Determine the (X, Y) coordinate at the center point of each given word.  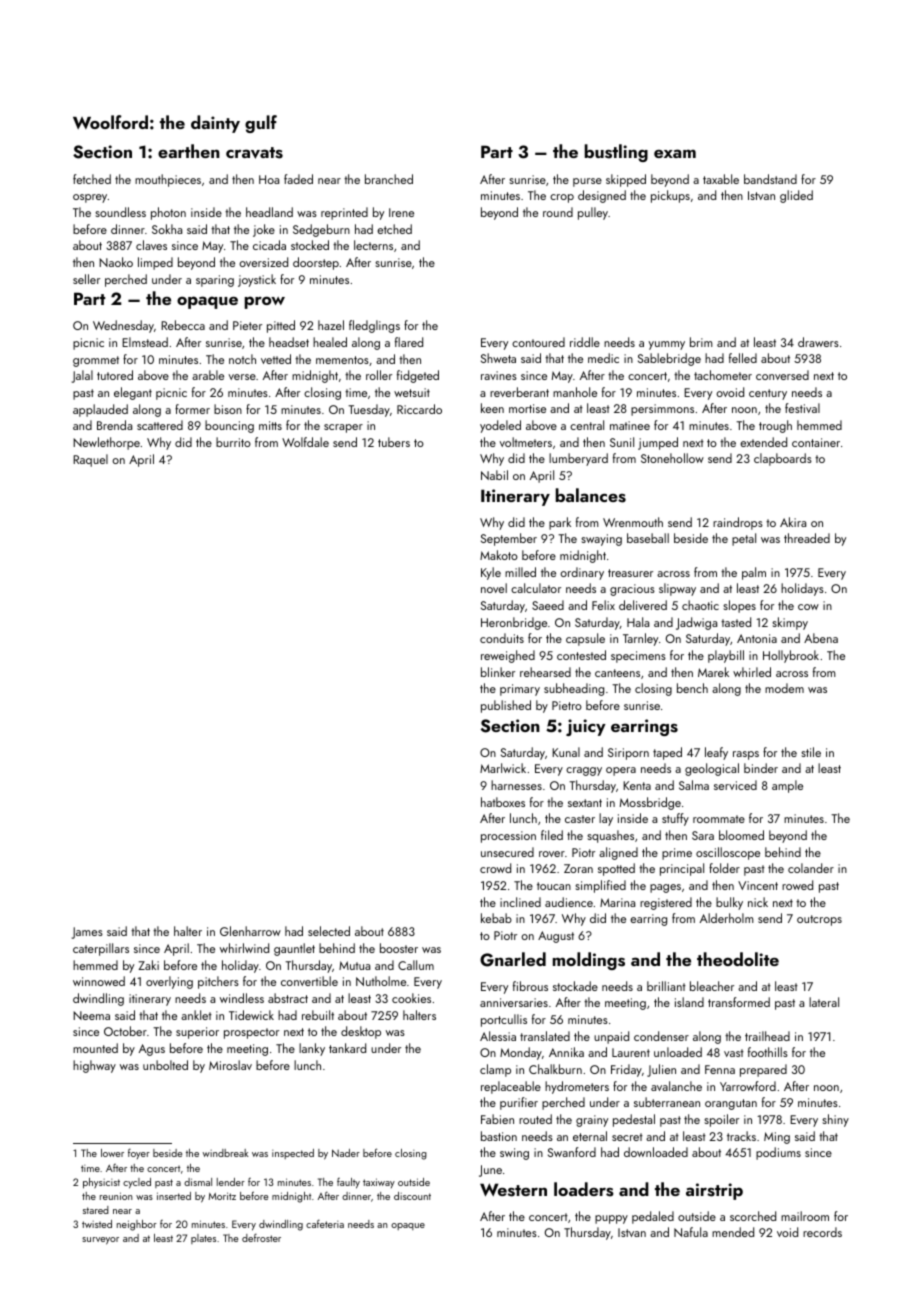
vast (734, 1053)
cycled (137, 1183)
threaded (807, 538)
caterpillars (101, 949)
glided (796, 196)
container (816, 442)
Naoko (116, 262)
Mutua (354, 965)
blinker (498, 672)
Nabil (494, 475)
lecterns (373, 245)
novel (494, 588)
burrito (233, 442)
